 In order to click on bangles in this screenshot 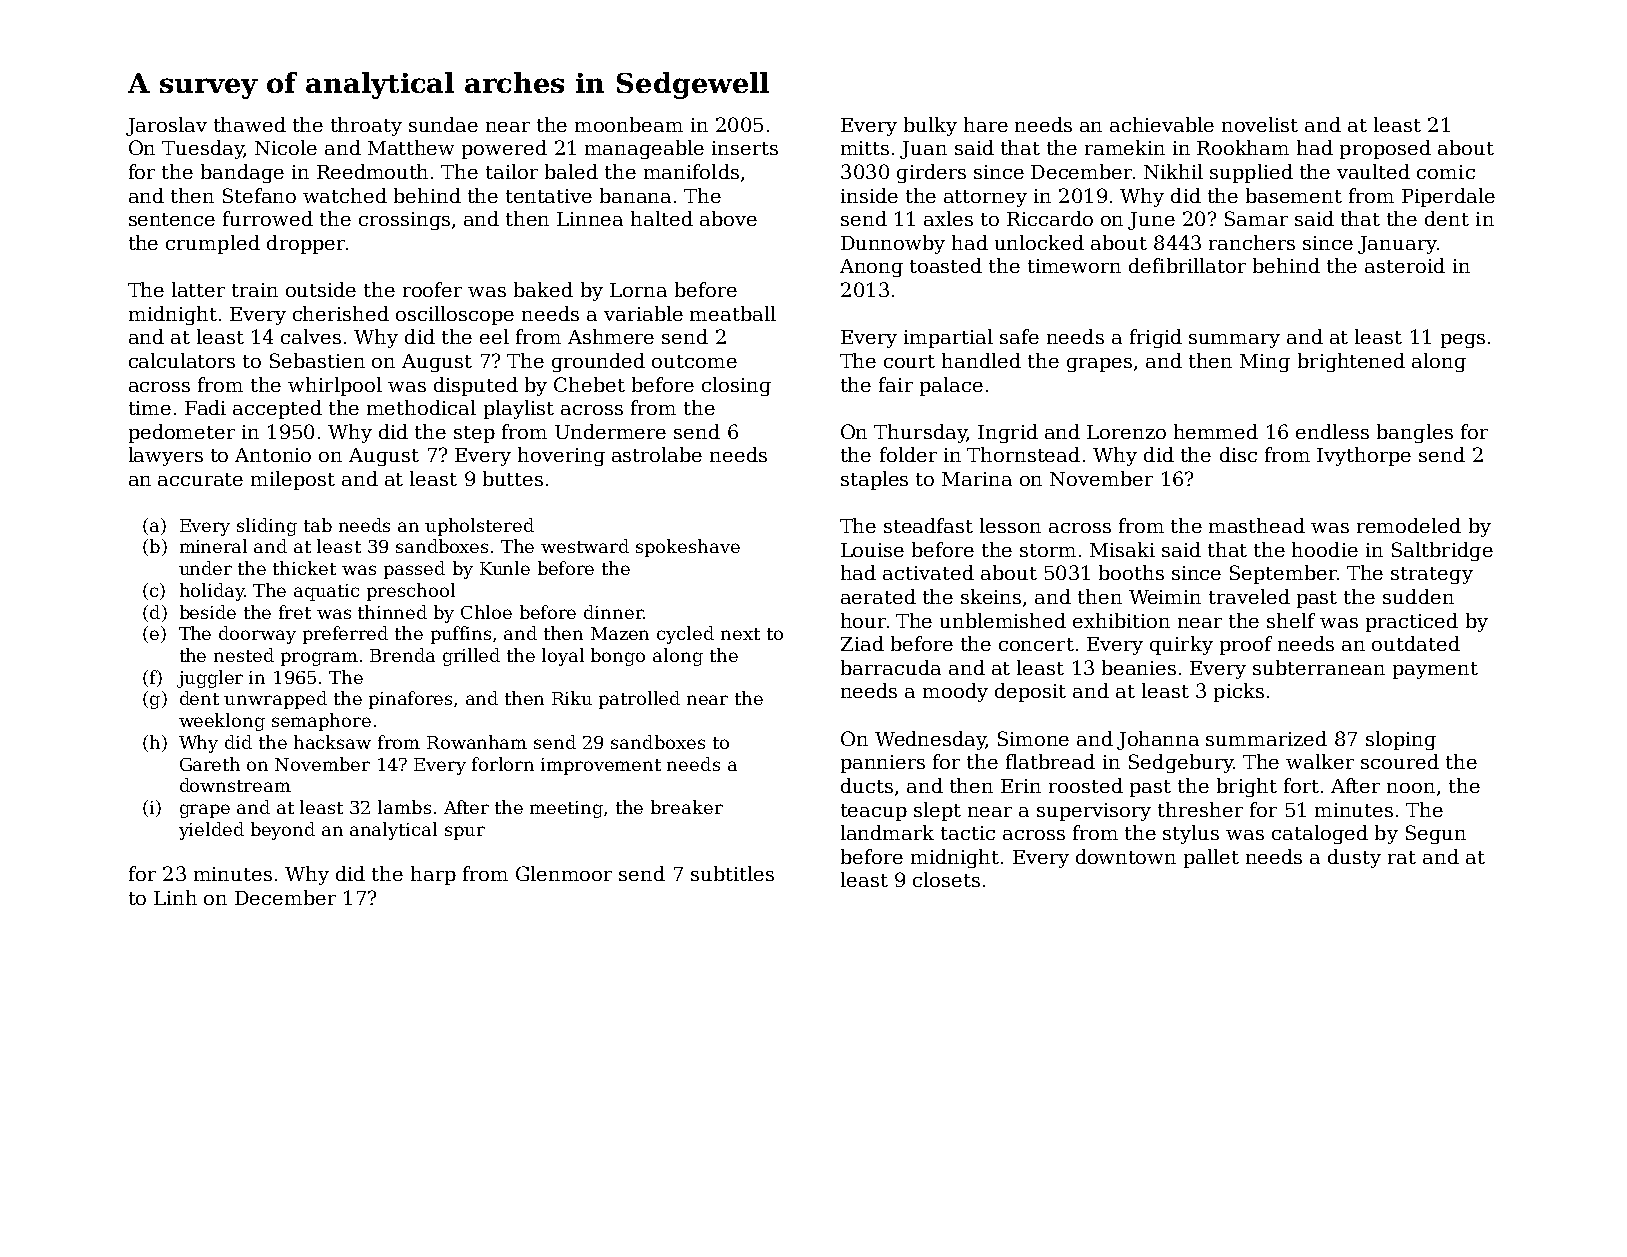, I will do `click(1415, 433)`.
